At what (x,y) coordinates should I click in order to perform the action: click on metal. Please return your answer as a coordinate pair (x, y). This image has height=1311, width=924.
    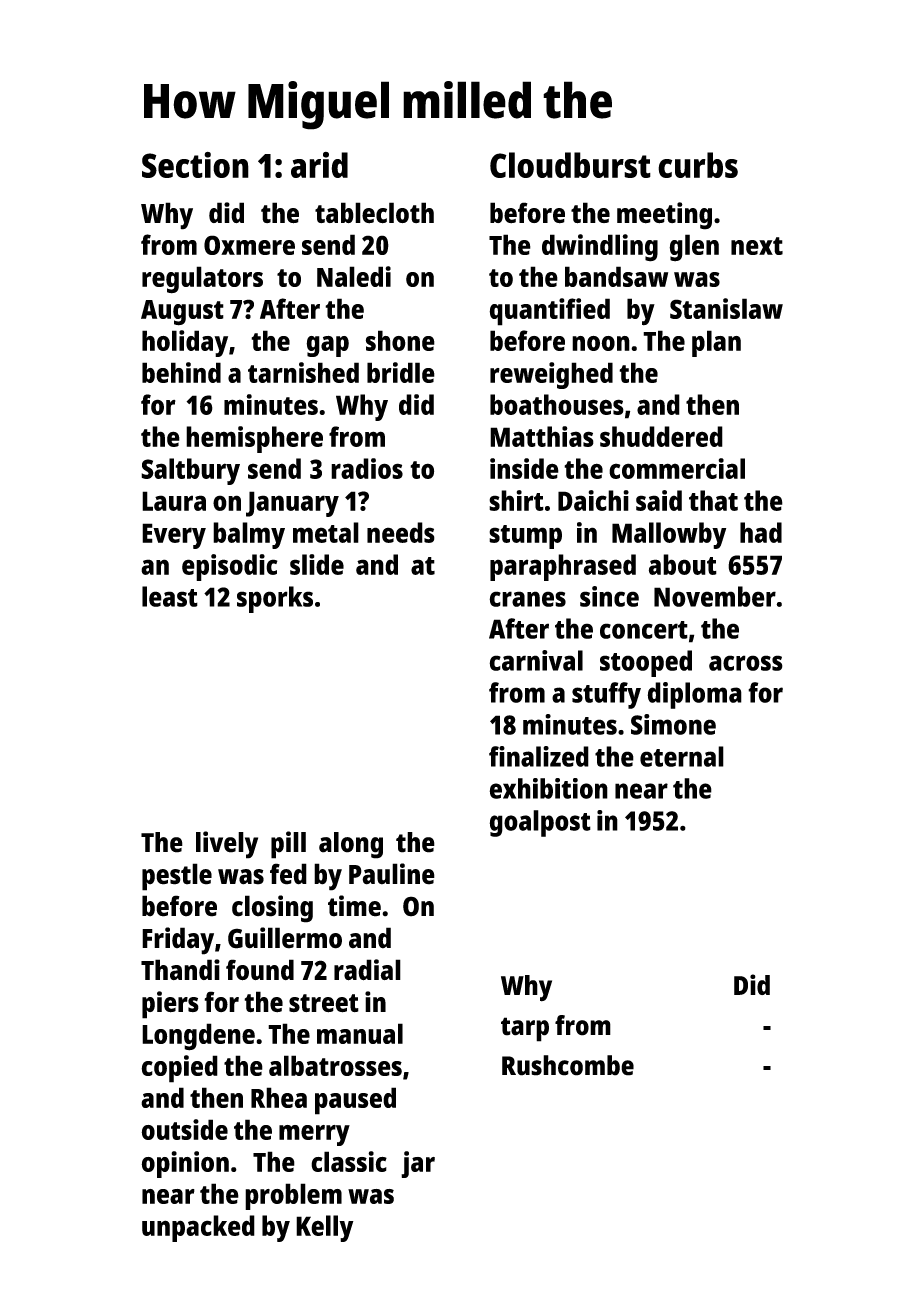
    Looking at the image, I should click on (326, 532).
